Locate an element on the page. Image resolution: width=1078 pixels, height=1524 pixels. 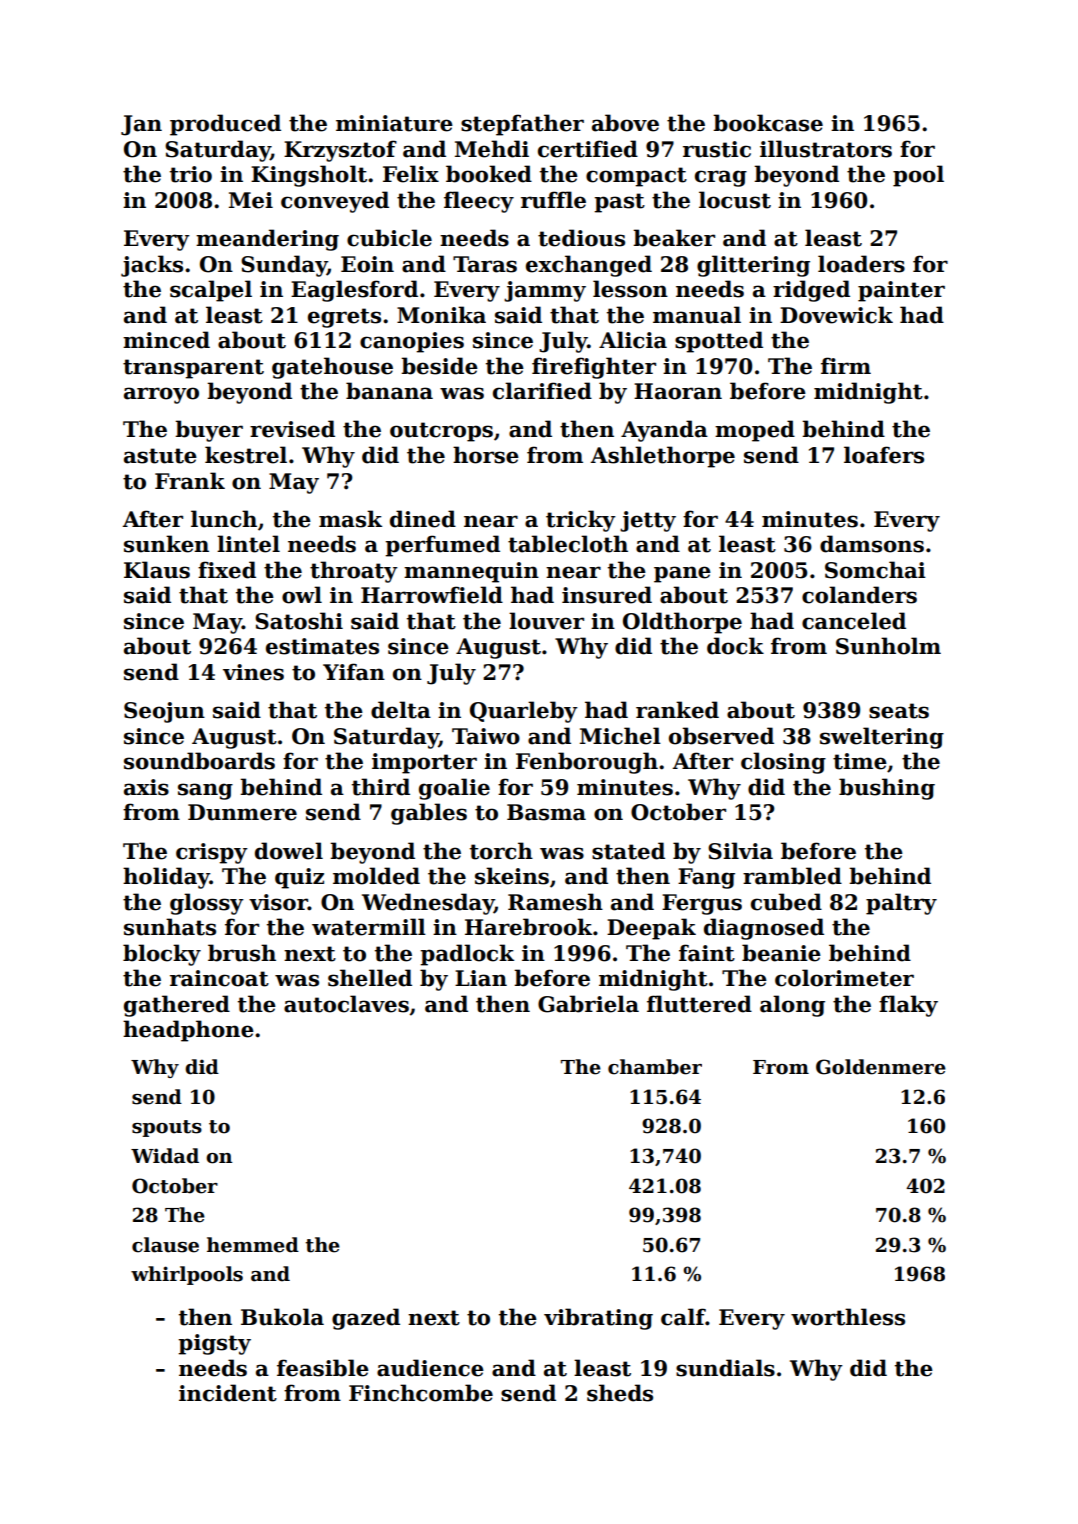
owl is located at coordinates (302, 595).
